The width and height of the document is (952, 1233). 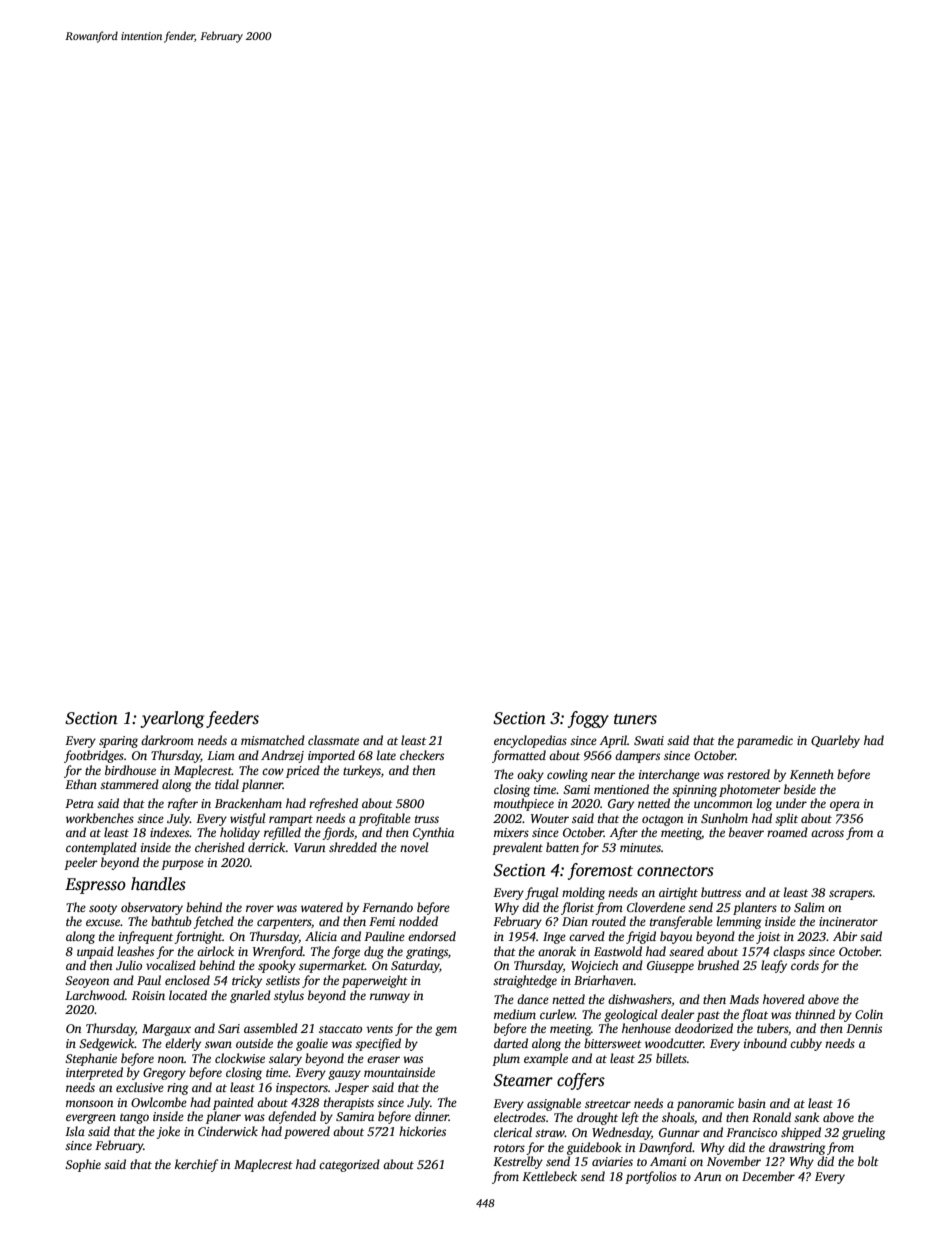 I want to click on peeler, so click(x=81, y=863).
